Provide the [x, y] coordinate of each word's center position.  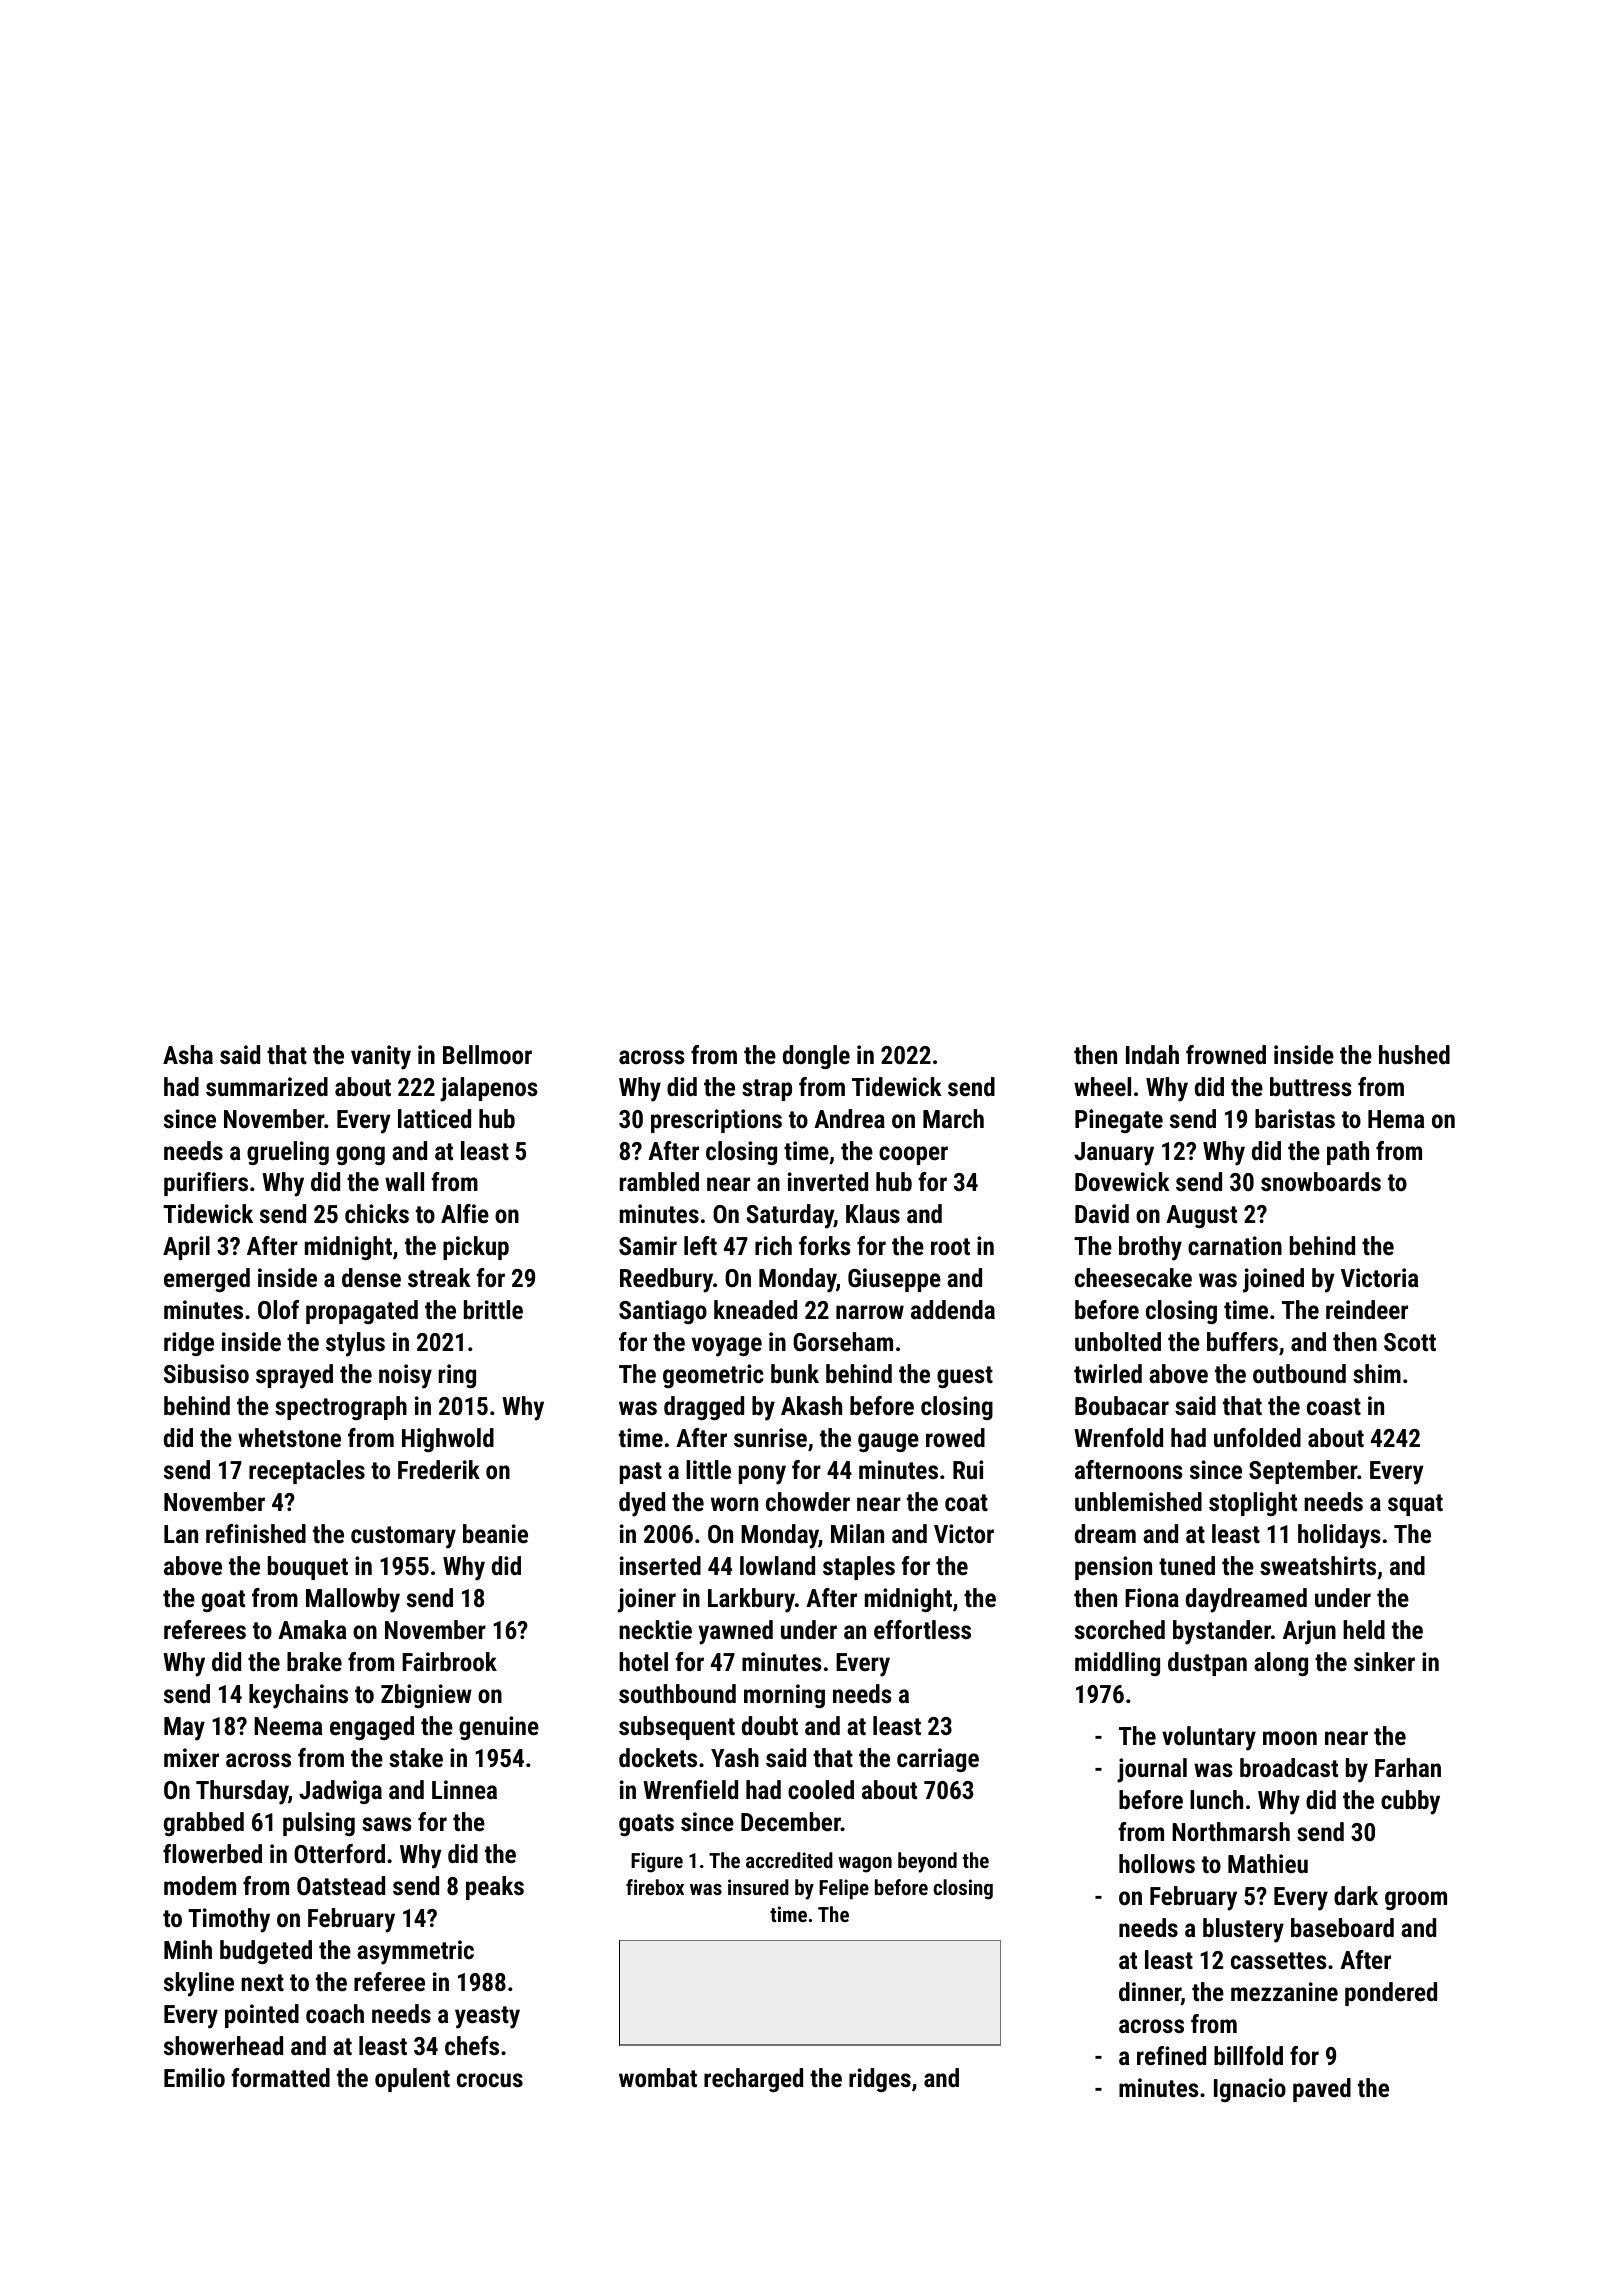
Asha [188, 1054]
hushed [1414, 1054]
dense [371, 1277]
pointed [262, 2016]
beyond [927, 1862]
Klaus [873, 1213]
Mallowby [353, 1600]
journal [1152, 1770]
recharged [753, 2080]
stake [416, 1757]
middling [1117, 1664]
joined [1273, 1280]
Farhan [1408, 1767]
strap [767, 1090]
